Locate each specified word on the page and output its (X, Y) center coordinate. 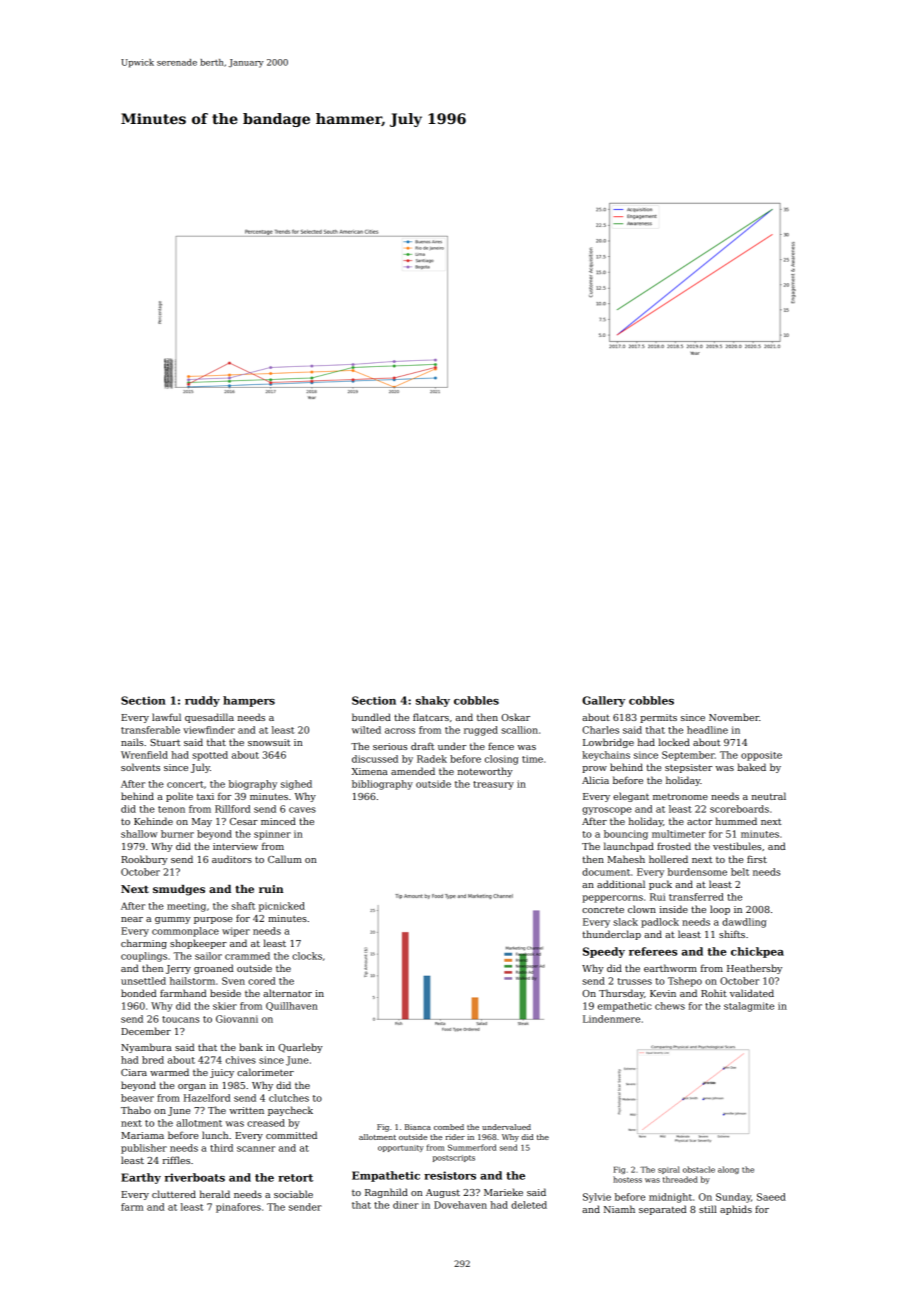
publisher (144, 1149)
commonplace (185, 932)
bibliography (382, 785)
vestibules (737, 846)
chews (670, 1006)
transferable (150, 730)
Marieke (503, 1192)
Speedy (604, 952)
